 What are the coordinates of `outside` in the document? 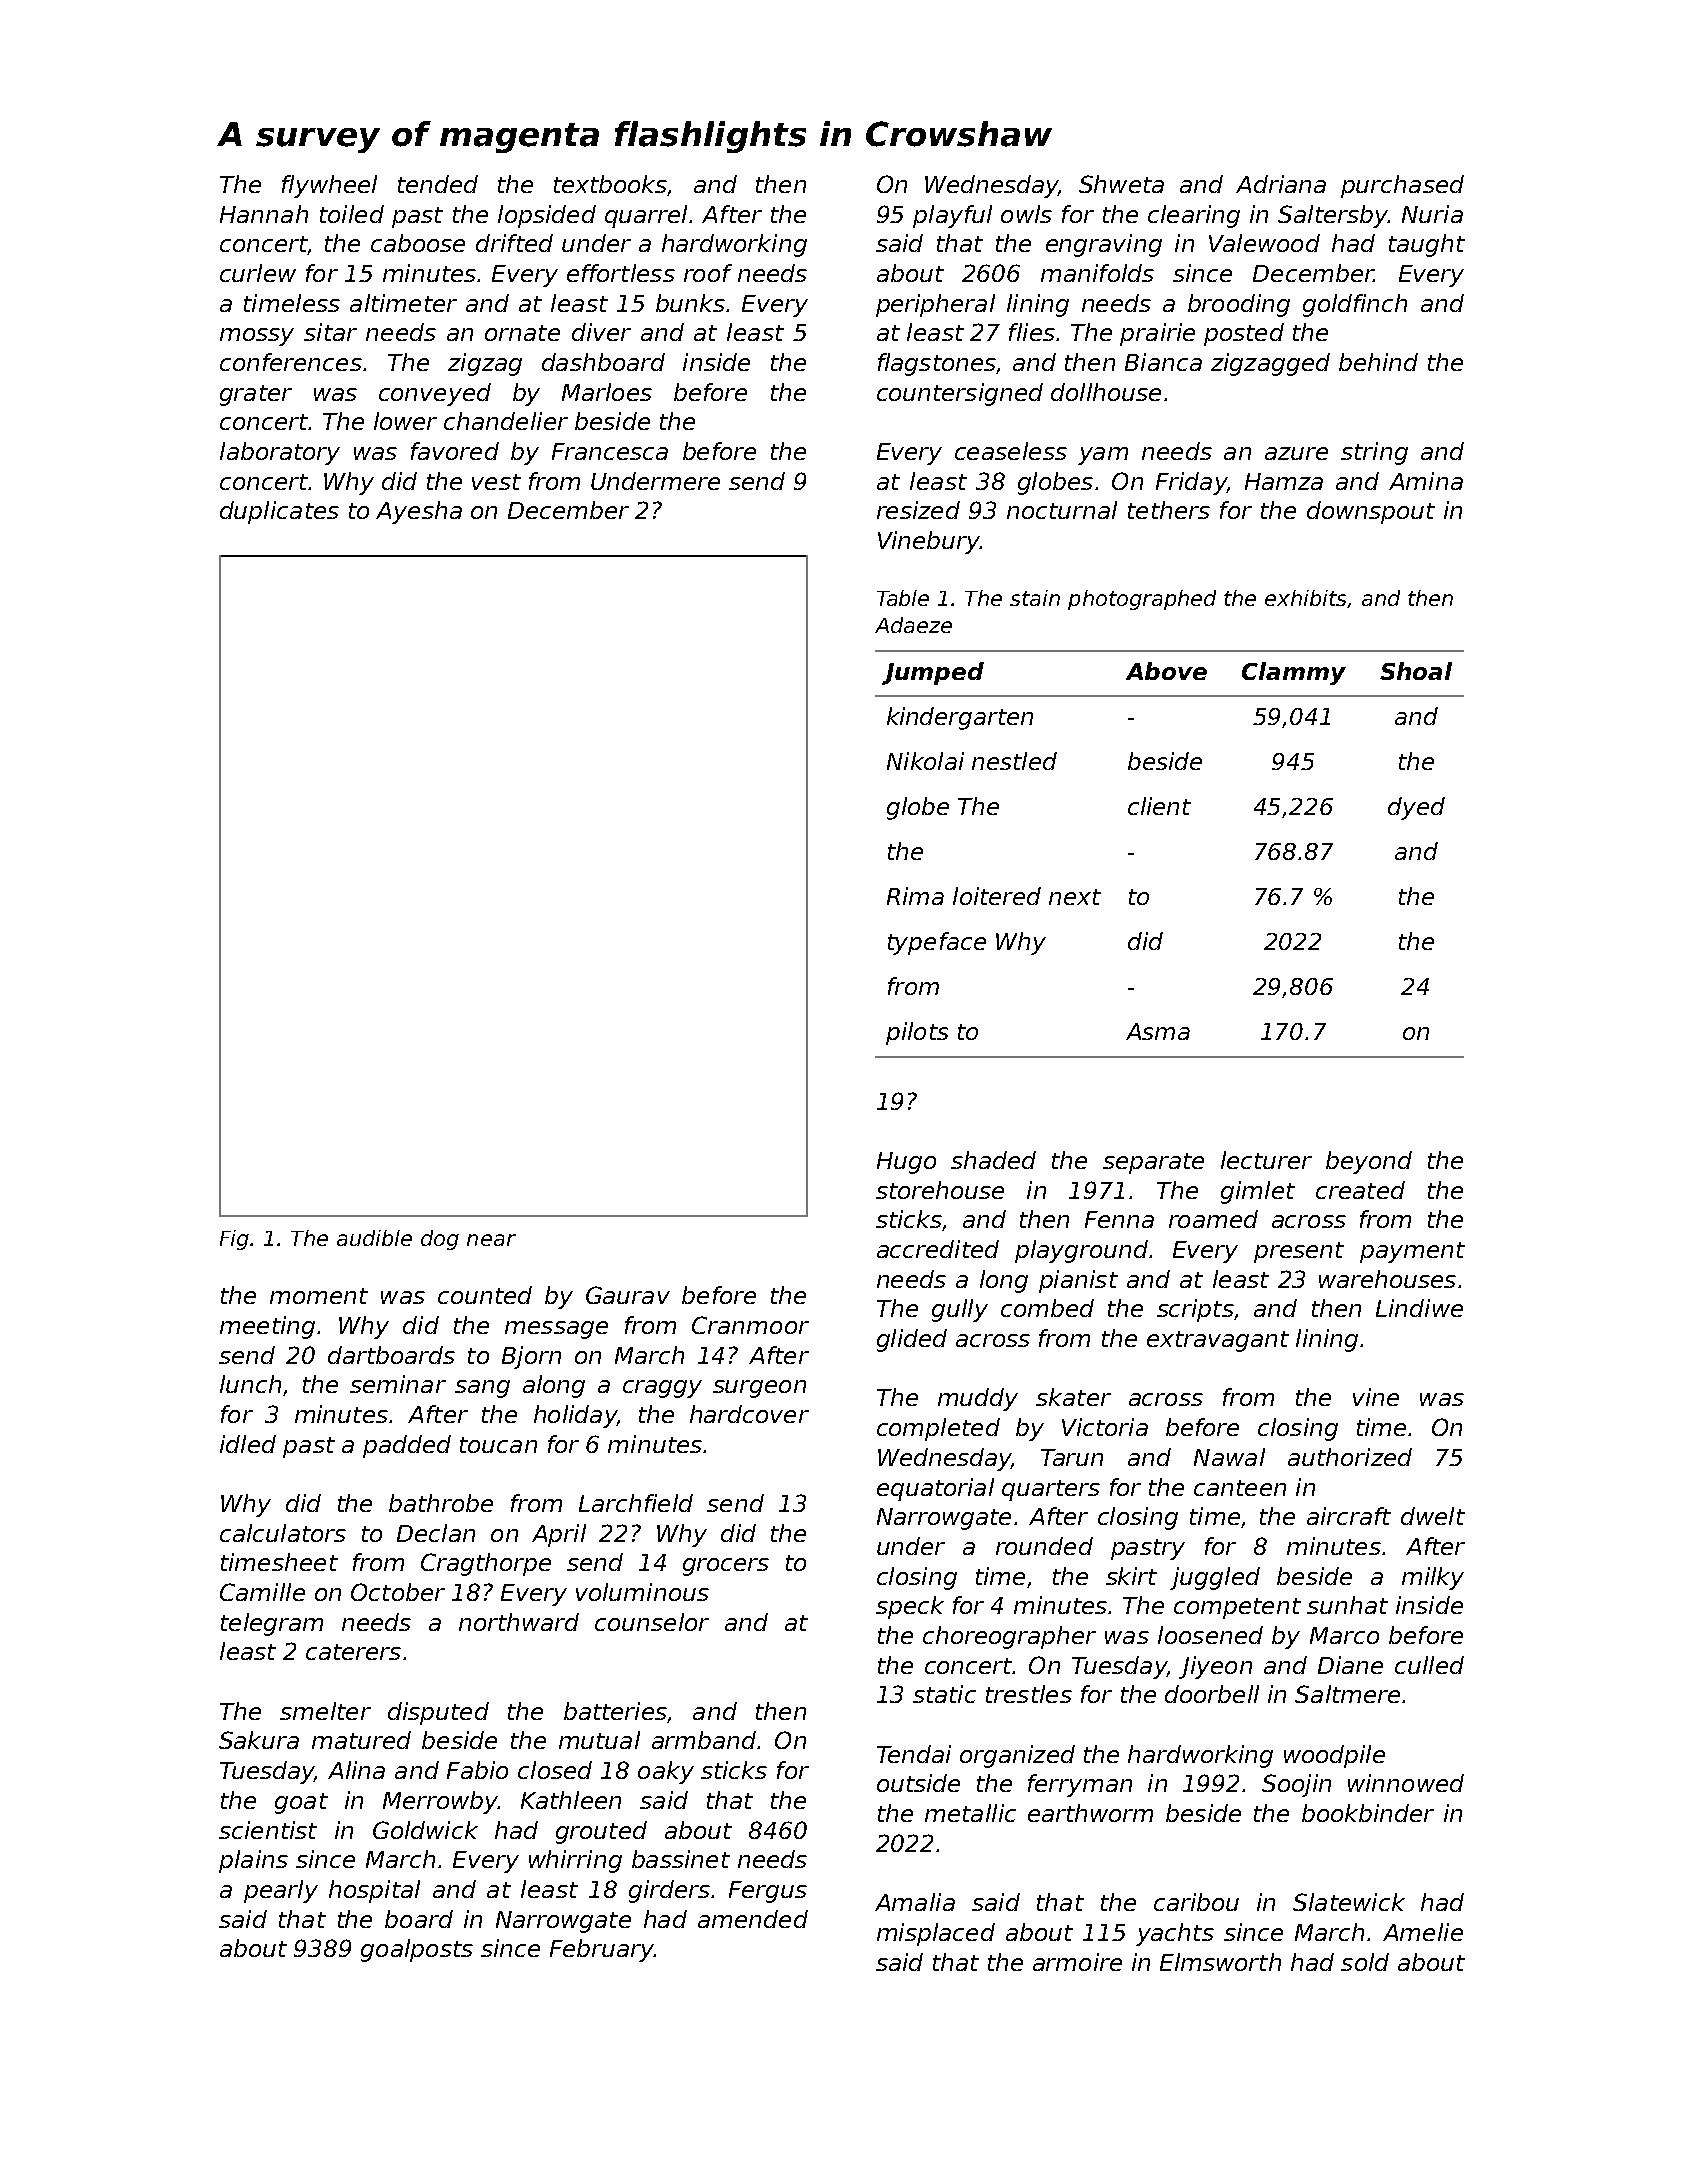 It's located at (918, 1783).
